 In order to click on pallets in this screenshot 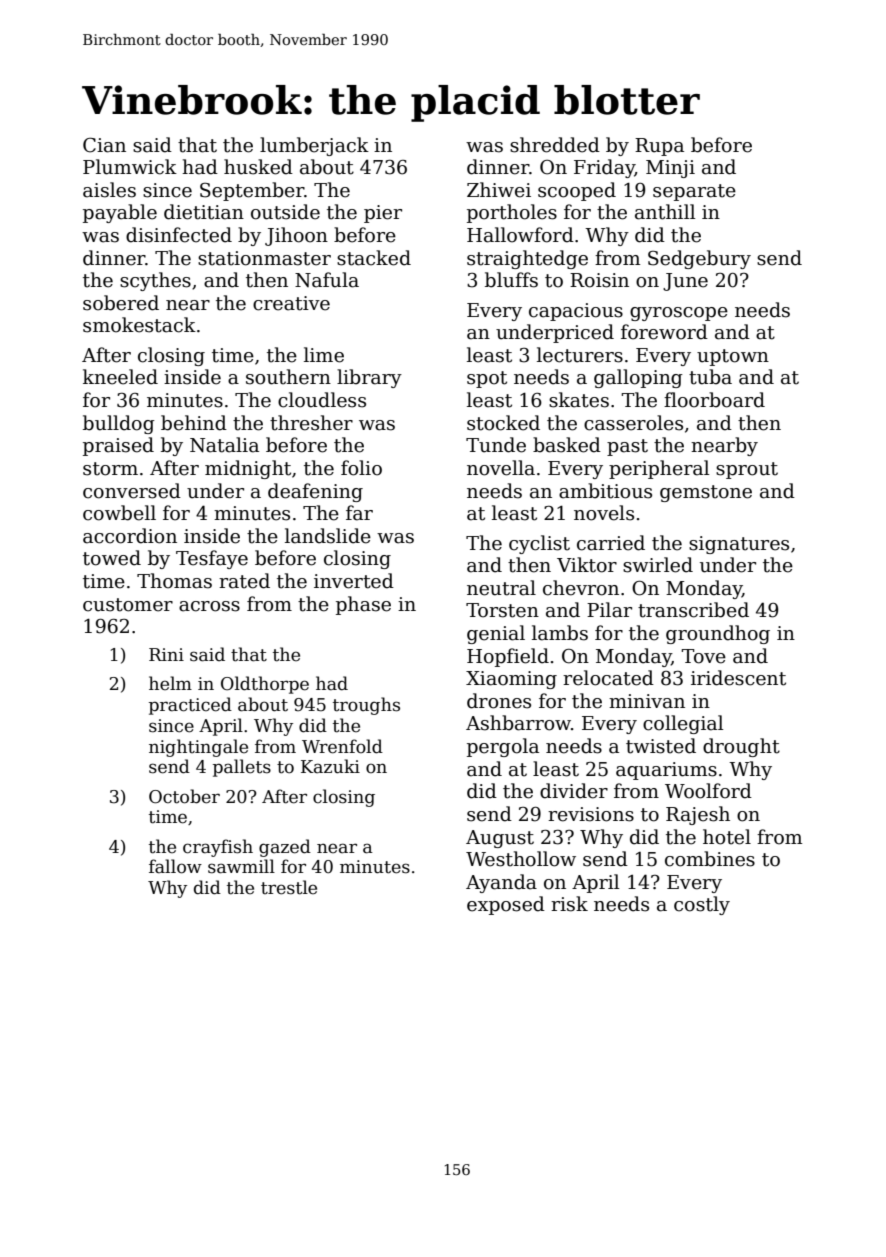, I will do `click(242, 768)`.
